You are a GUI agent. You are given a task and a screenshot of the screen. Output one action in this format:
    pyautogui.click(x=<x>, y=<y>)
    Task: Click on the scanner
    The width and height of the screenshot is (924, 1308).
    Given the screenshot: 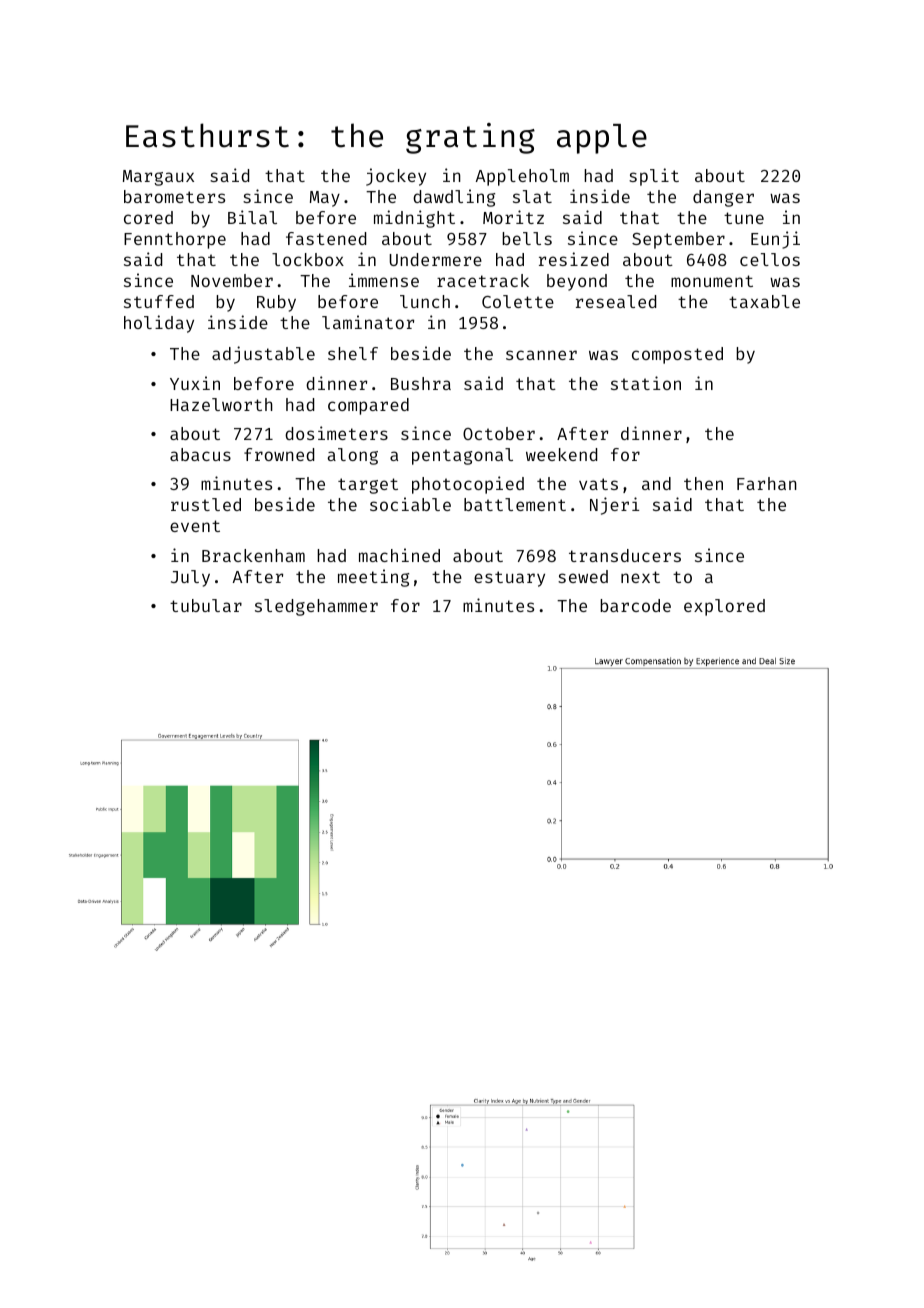 What is the action you would take?
    pyautogui.click(x=541, y=355)
